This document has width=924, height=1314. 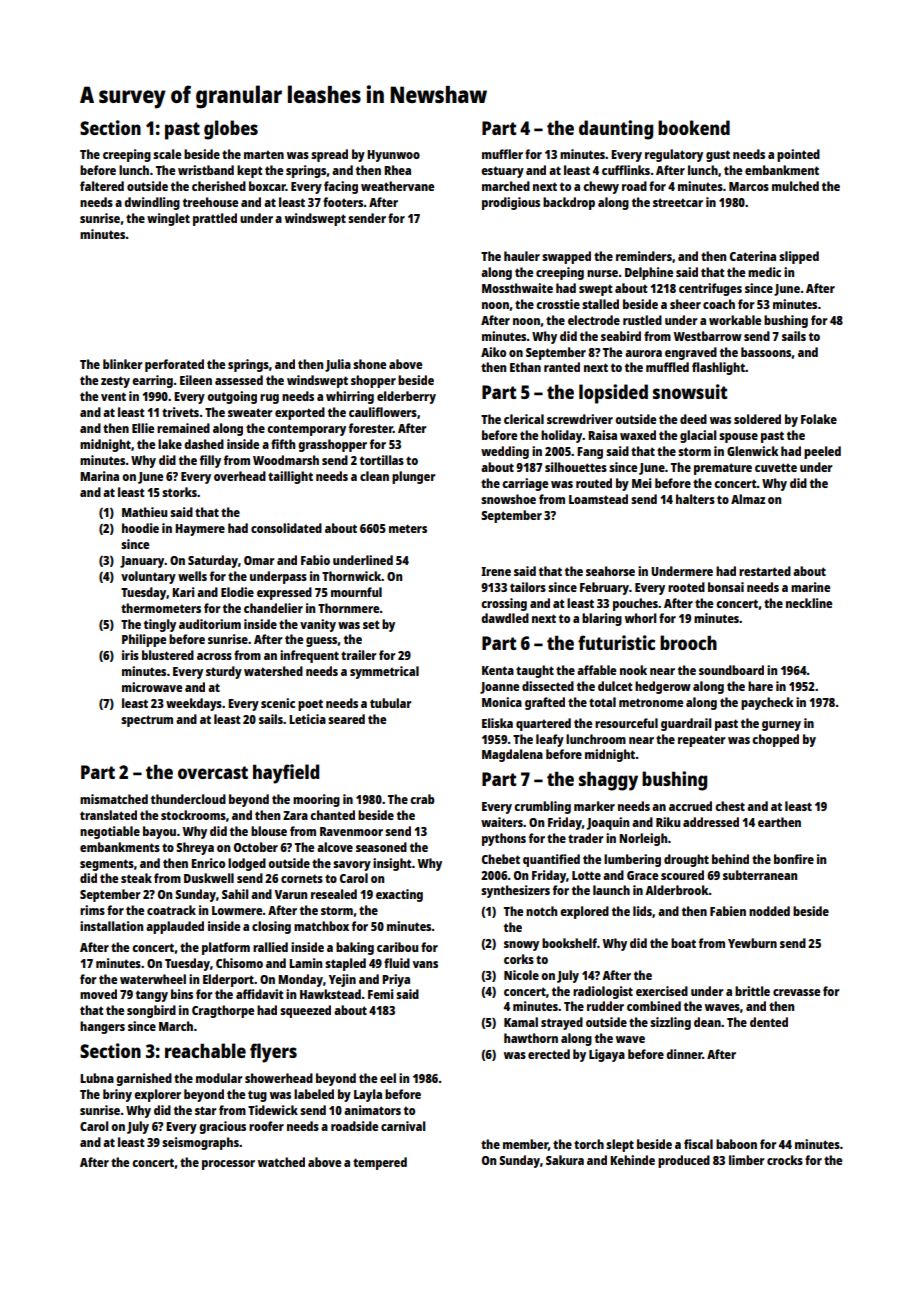 What do you see at coordinates (517, 288) in the document?
I see `Mossthwaite` at bounding box center [517, 288].
